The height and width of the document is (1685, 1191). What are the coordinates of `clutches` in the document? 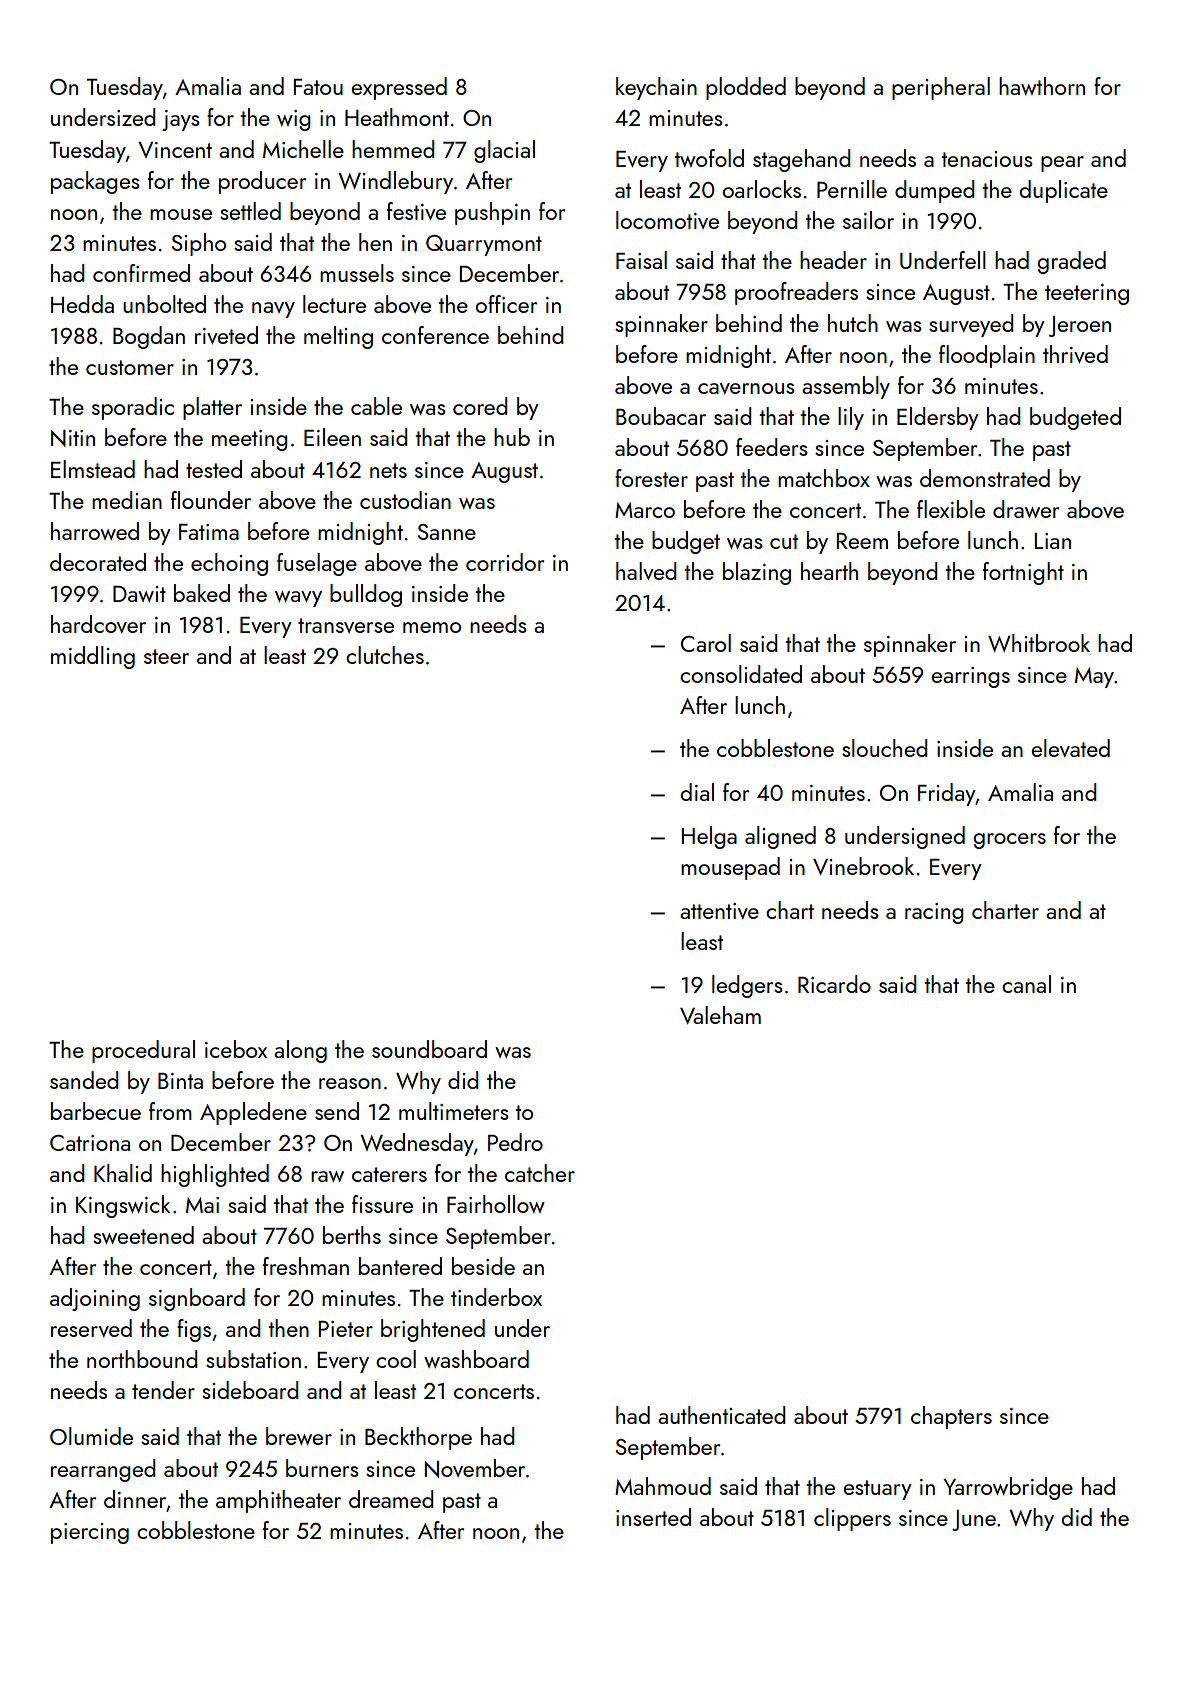 It's located at (385, 655).
